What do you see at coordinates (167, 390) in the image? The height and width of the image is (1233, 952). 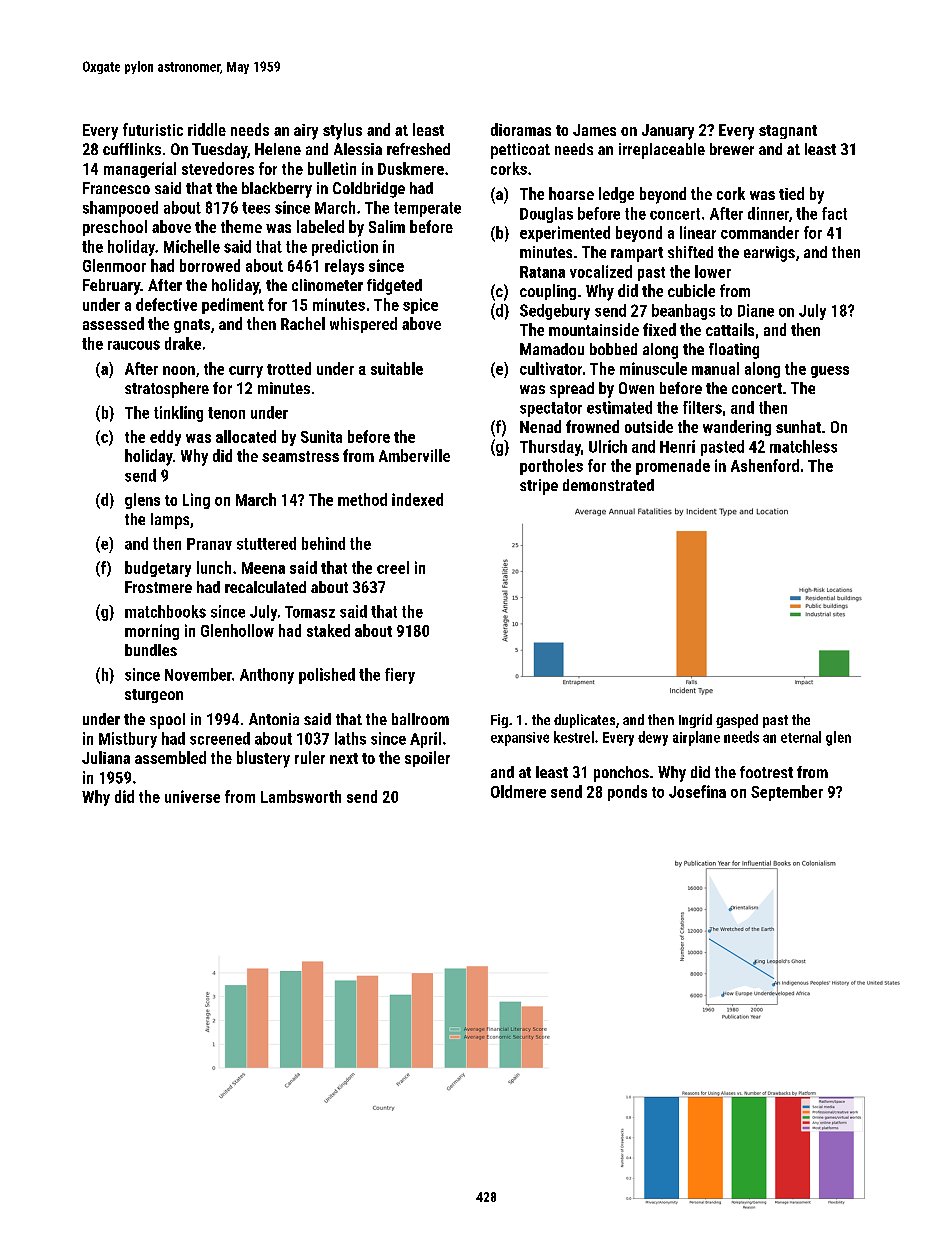 I see `stratosphere` at bounding box center [167, 390].
